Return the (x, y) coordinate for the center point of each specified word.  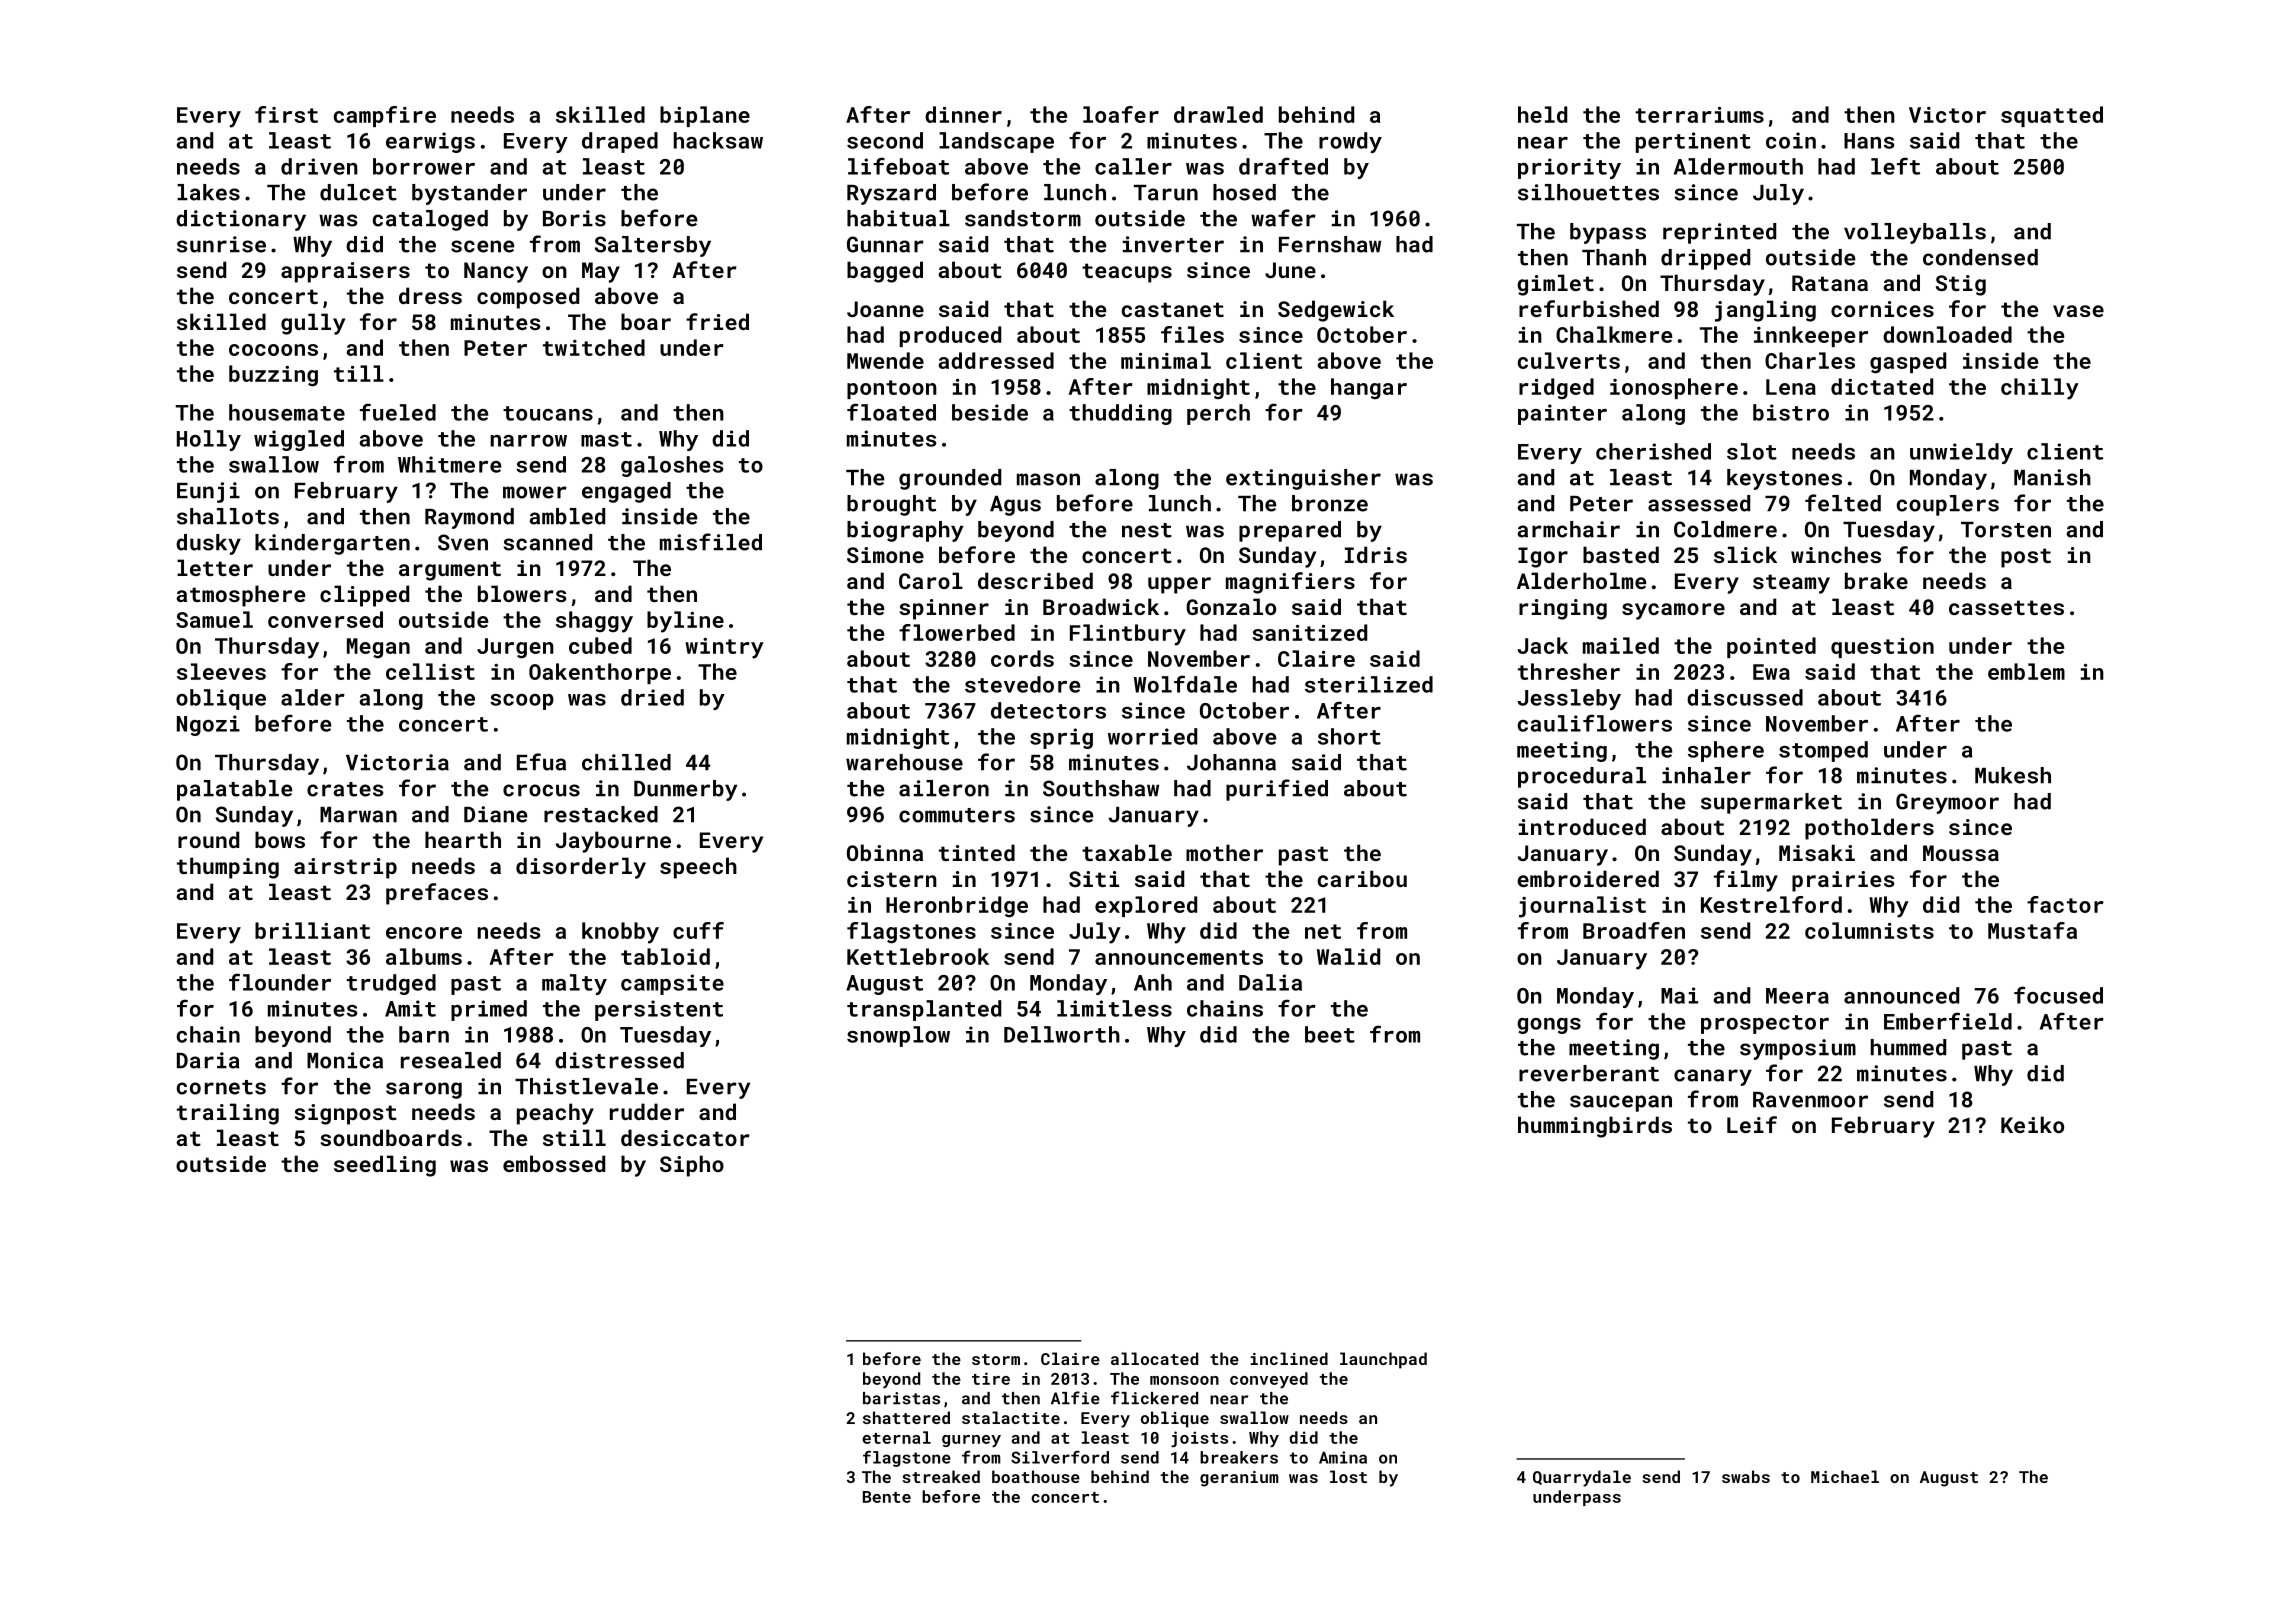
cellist (430, 671)
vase (2078, 311)
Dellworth (1062, 1034)
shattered (906, 1417)
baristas (901, 1398)
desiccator (685, 1137)
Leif (1752, 1124)
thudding (1120, 414)
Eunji (208, 492)
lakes (208, 192)
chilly (2040, 389)
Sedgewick (1336, 311)
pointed (1771, 647)
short (1349, 736)
